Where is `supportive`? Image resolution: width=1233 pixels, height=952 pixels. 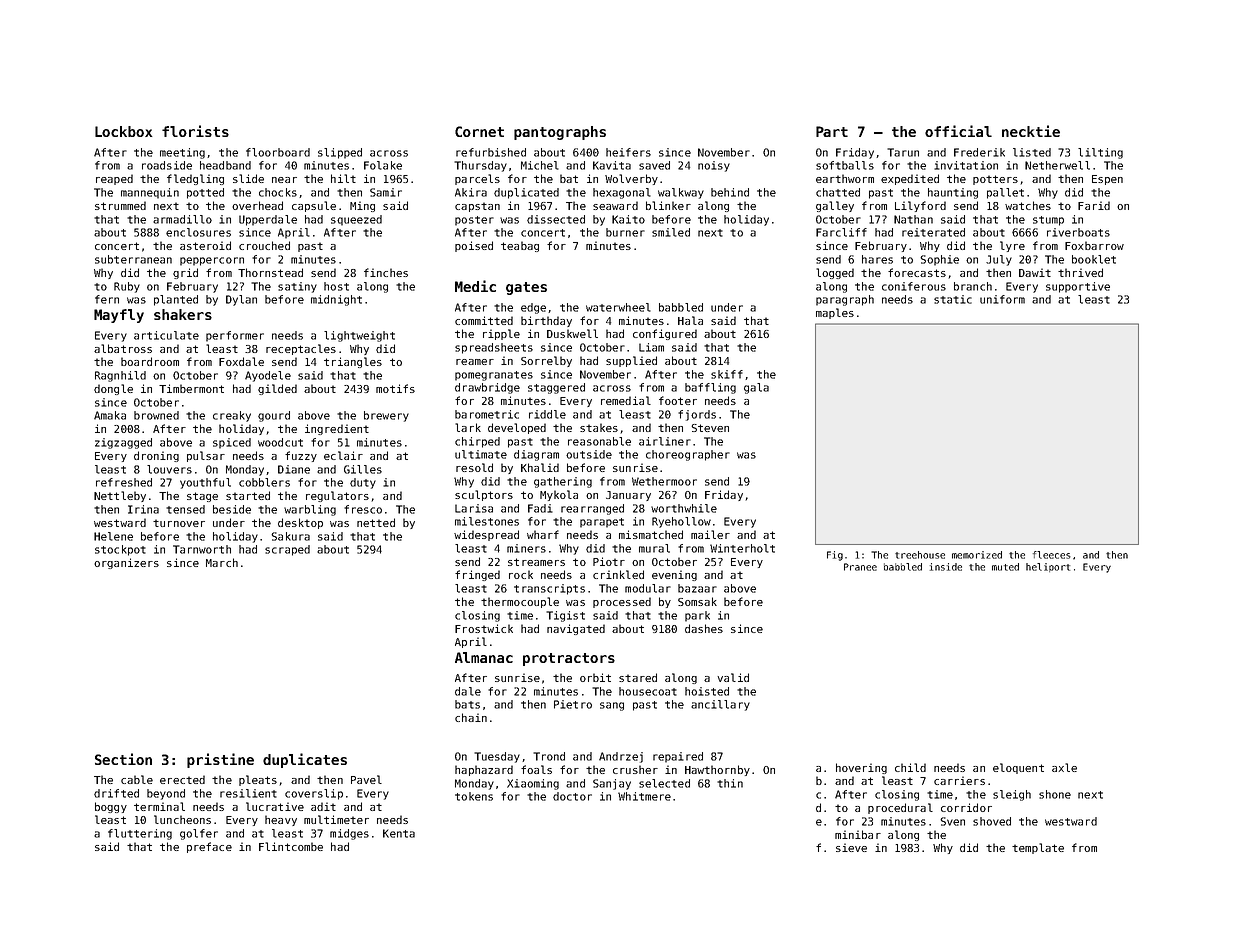 supportive is located at coordinates (1078, 287).
